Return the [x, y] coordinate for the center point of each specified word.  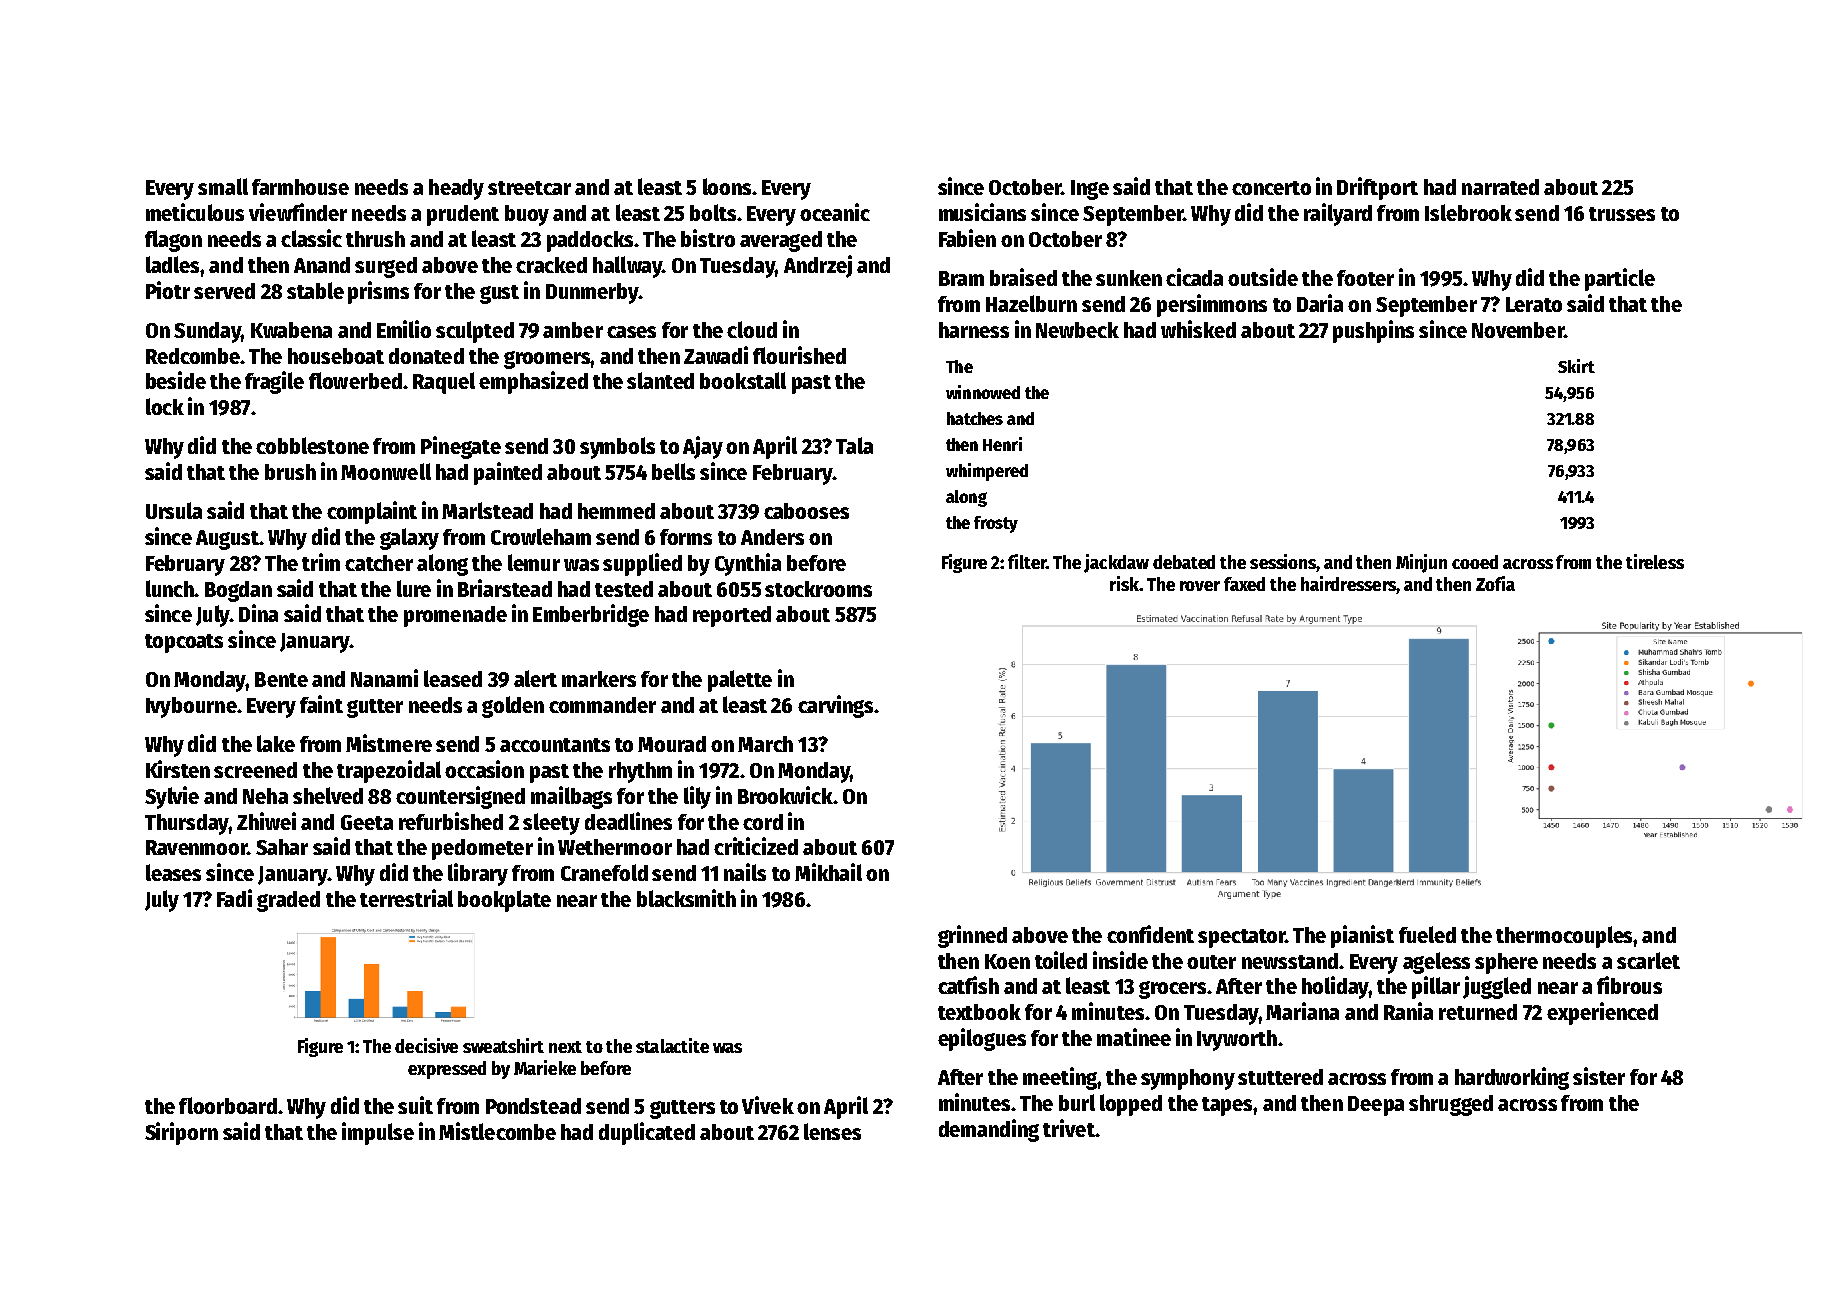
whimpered [987, 472]
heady [456, 189]
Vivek [768, 1105]
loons [727, 186]
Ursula [174, 510]
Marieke [545, 1067]
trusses [1622, 214]
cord [763, 822]
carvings [835, 706]
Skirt [1576, 366]
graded [288, 901]
